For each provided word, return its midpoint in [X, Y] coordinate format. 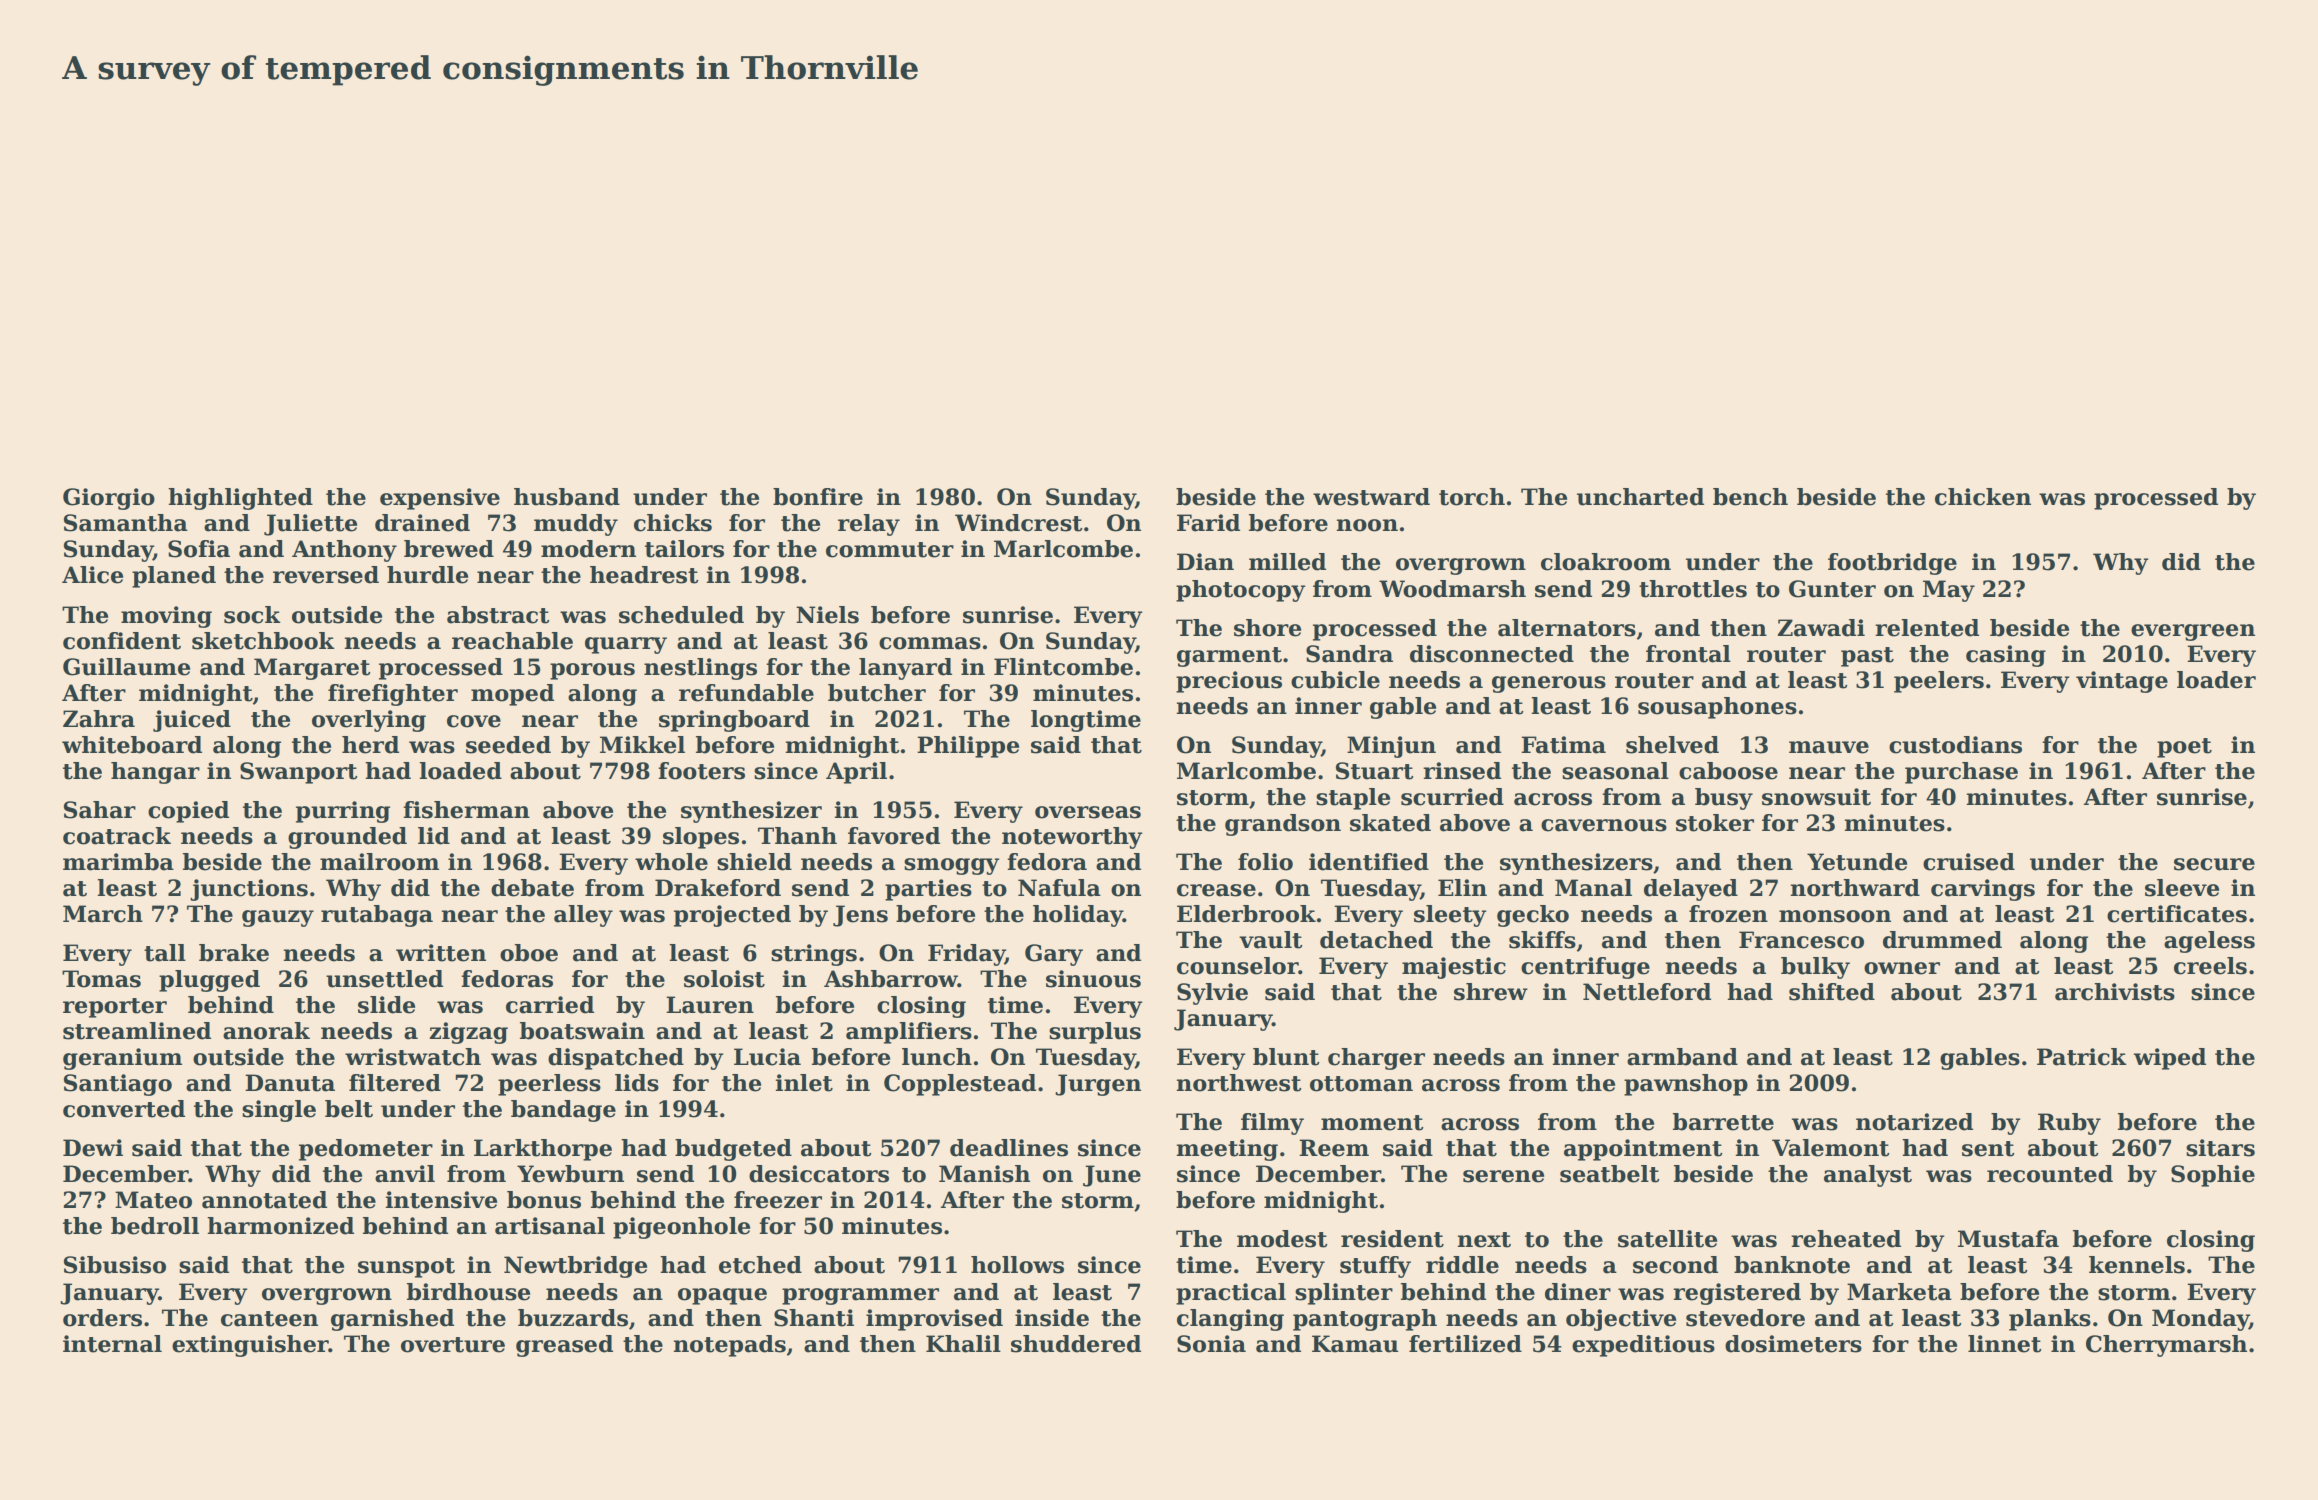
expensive [440, 499]
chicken [1983, 497]
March [103, 914]
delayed [1691, 890]
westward [1371, 497]
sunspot [406, 1268]
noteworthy [1072, 838]
